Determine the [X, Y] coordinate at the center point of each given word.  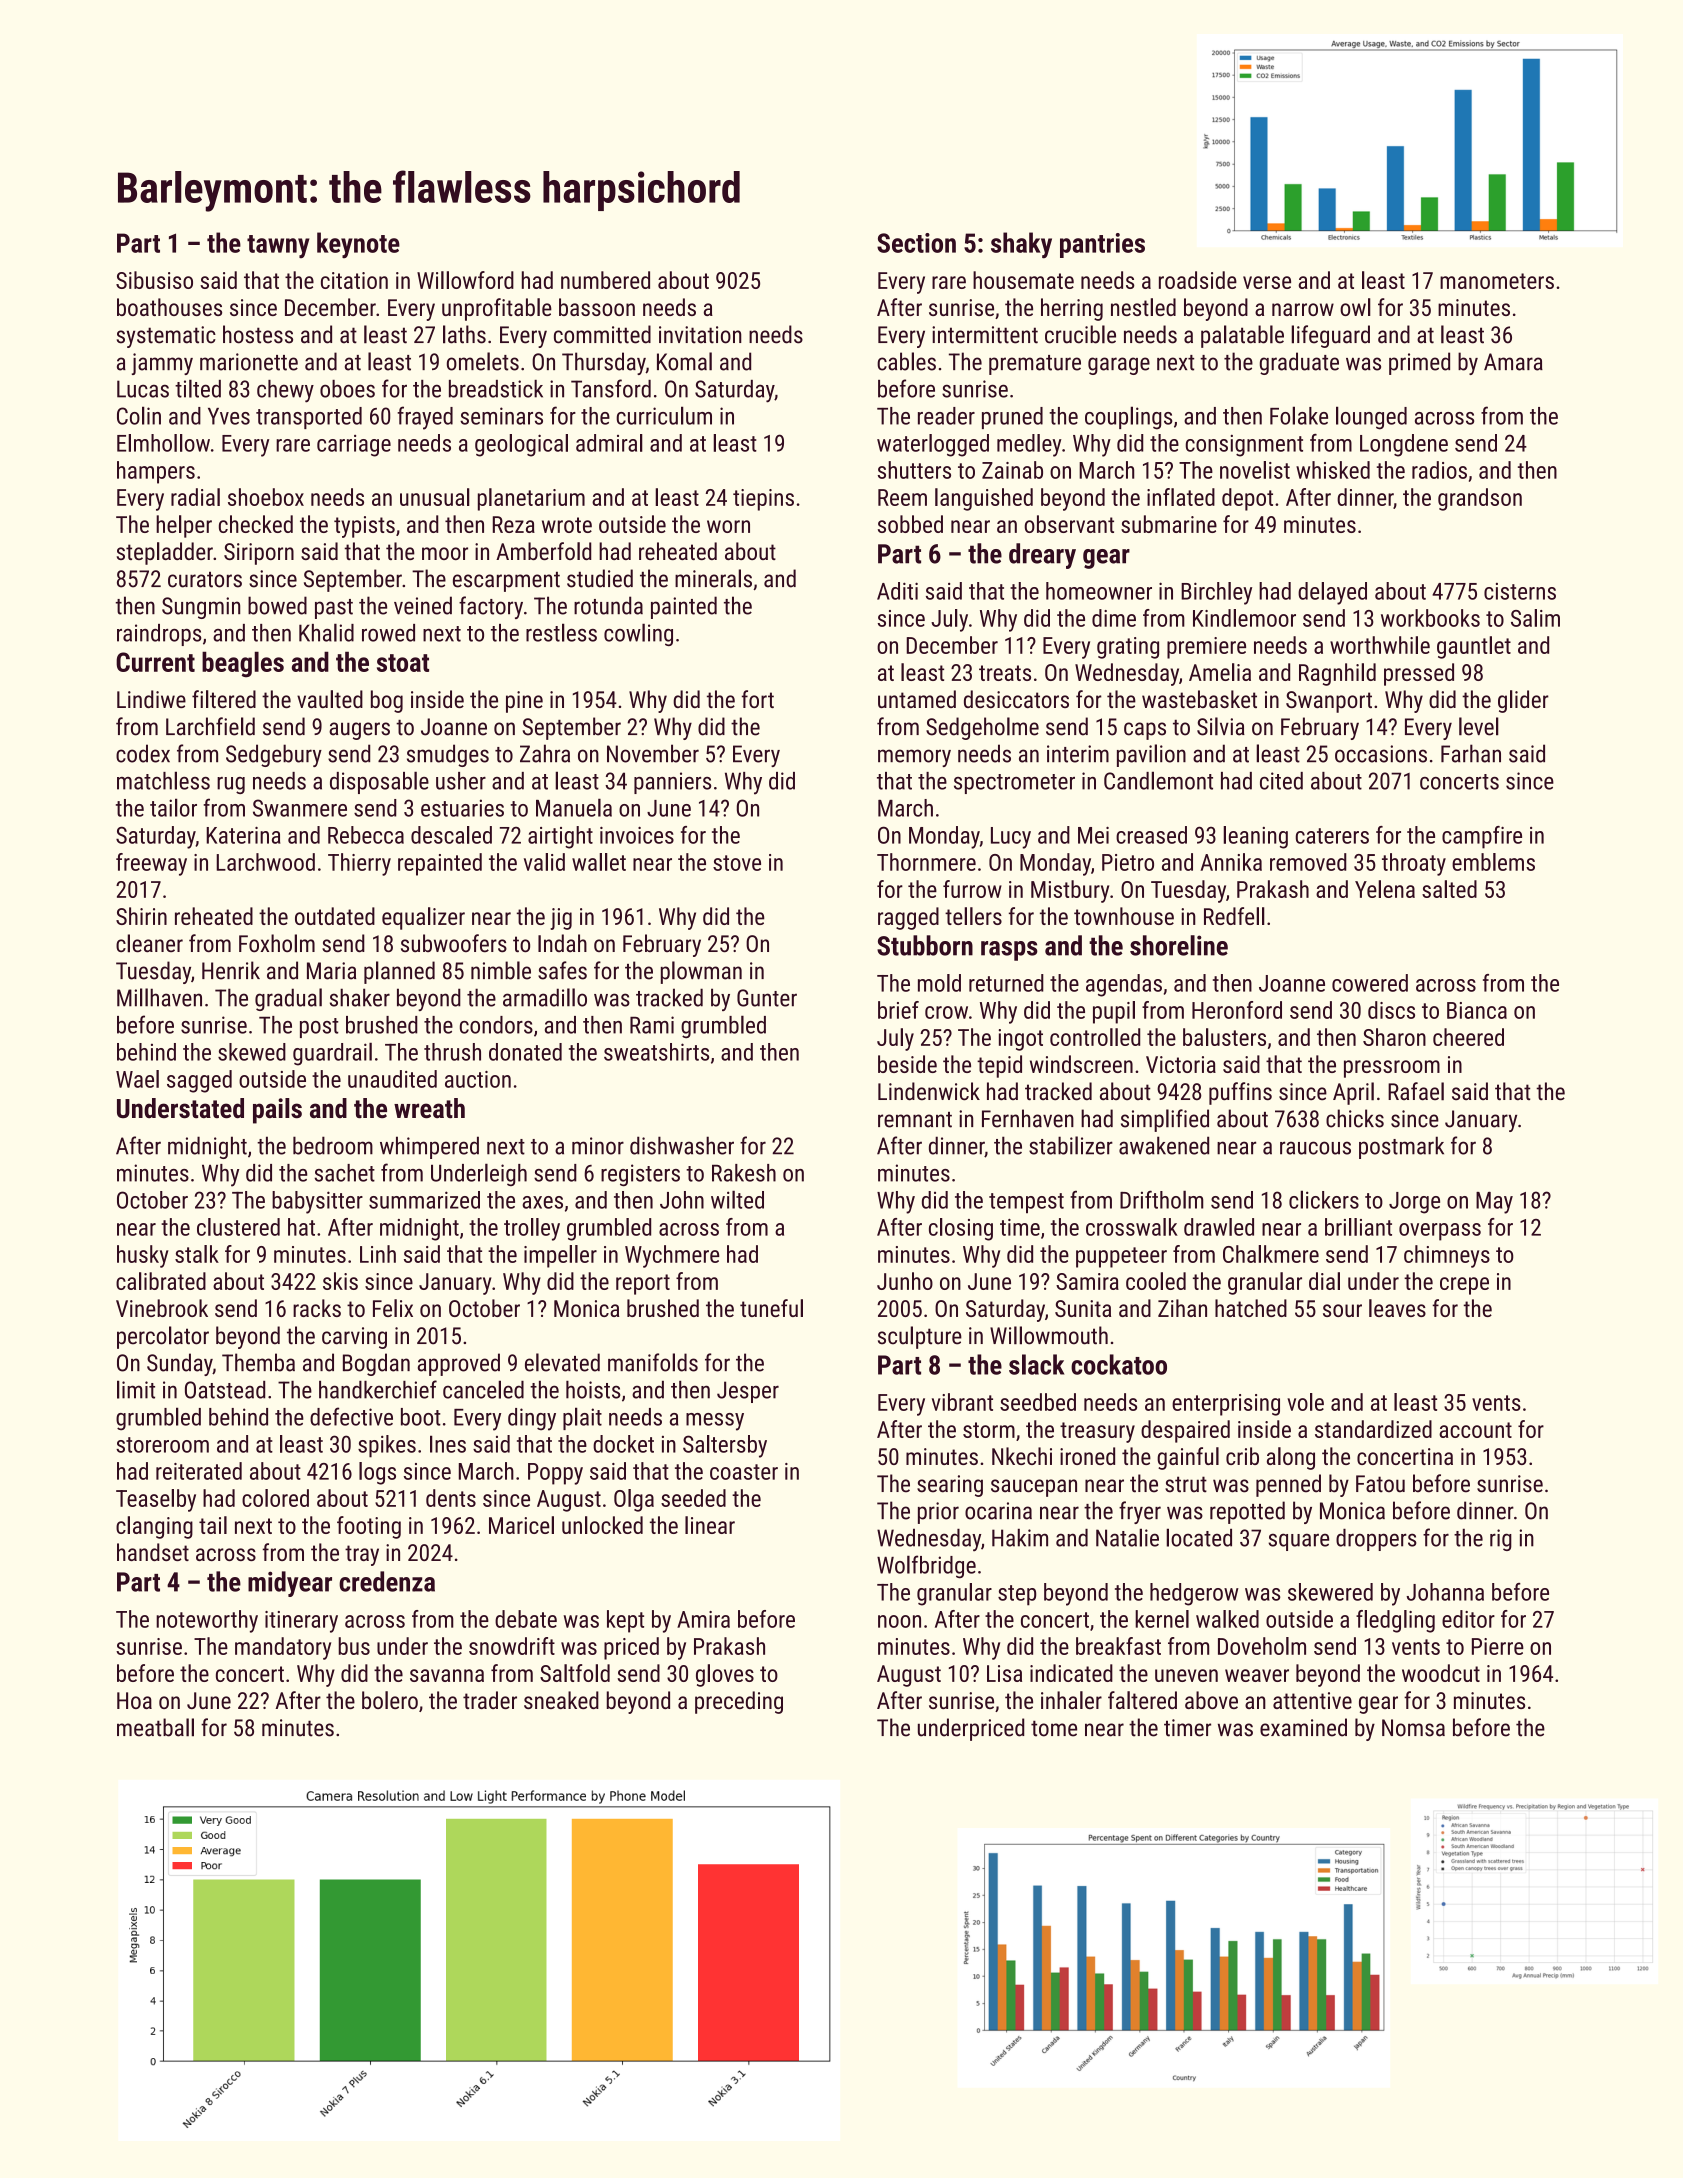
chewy [285, 391]
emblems [1493, 862]
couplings [1128, 418]
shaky [1021, 245]
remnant [915, 1120]
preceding [739, 1702]
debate [526, 1619]
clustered [238, 1227]
